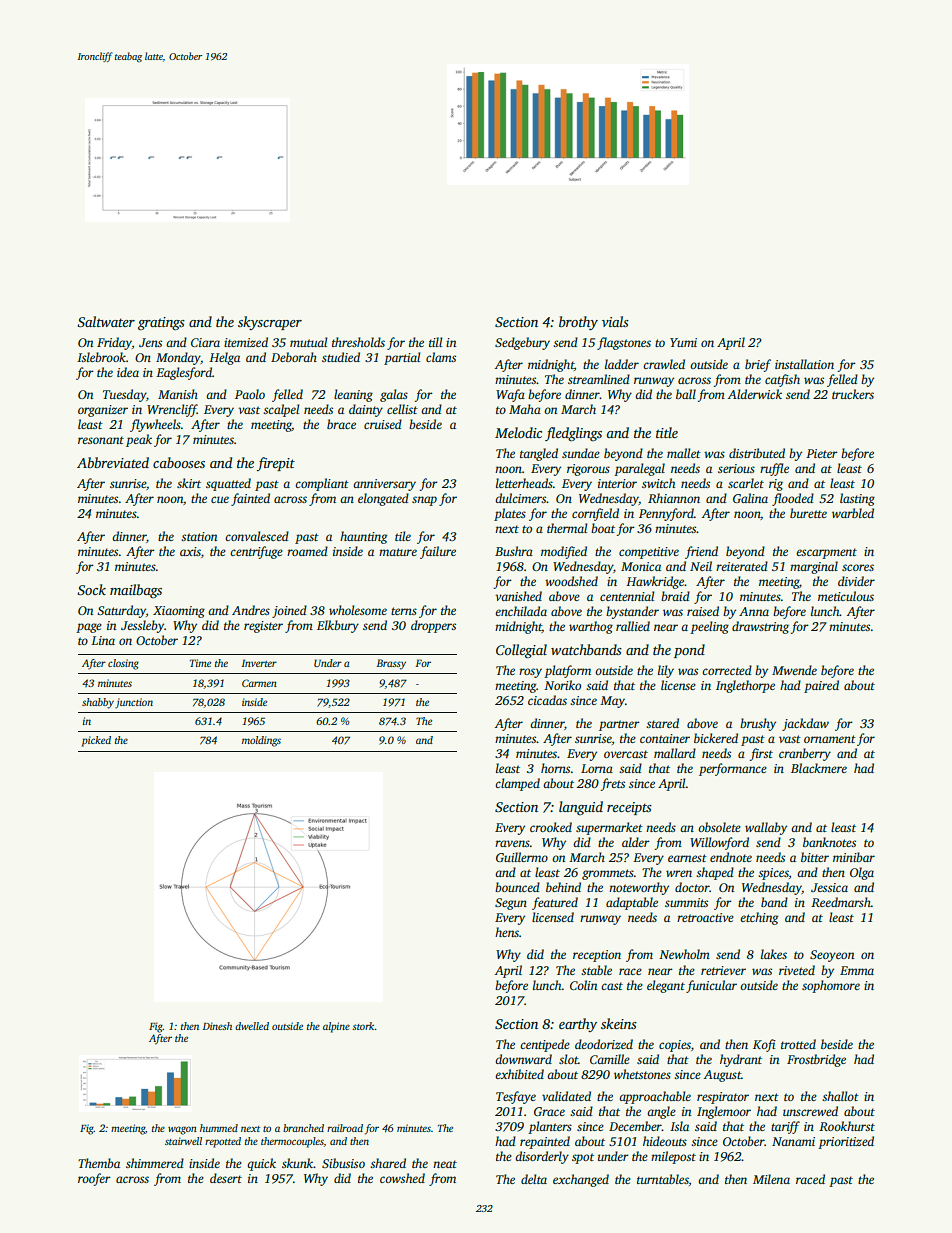 This screenshot has height=1233, width=952. Describe the element at coordinates (161, 324) in the screenshot. I see `gratings` at that location.
